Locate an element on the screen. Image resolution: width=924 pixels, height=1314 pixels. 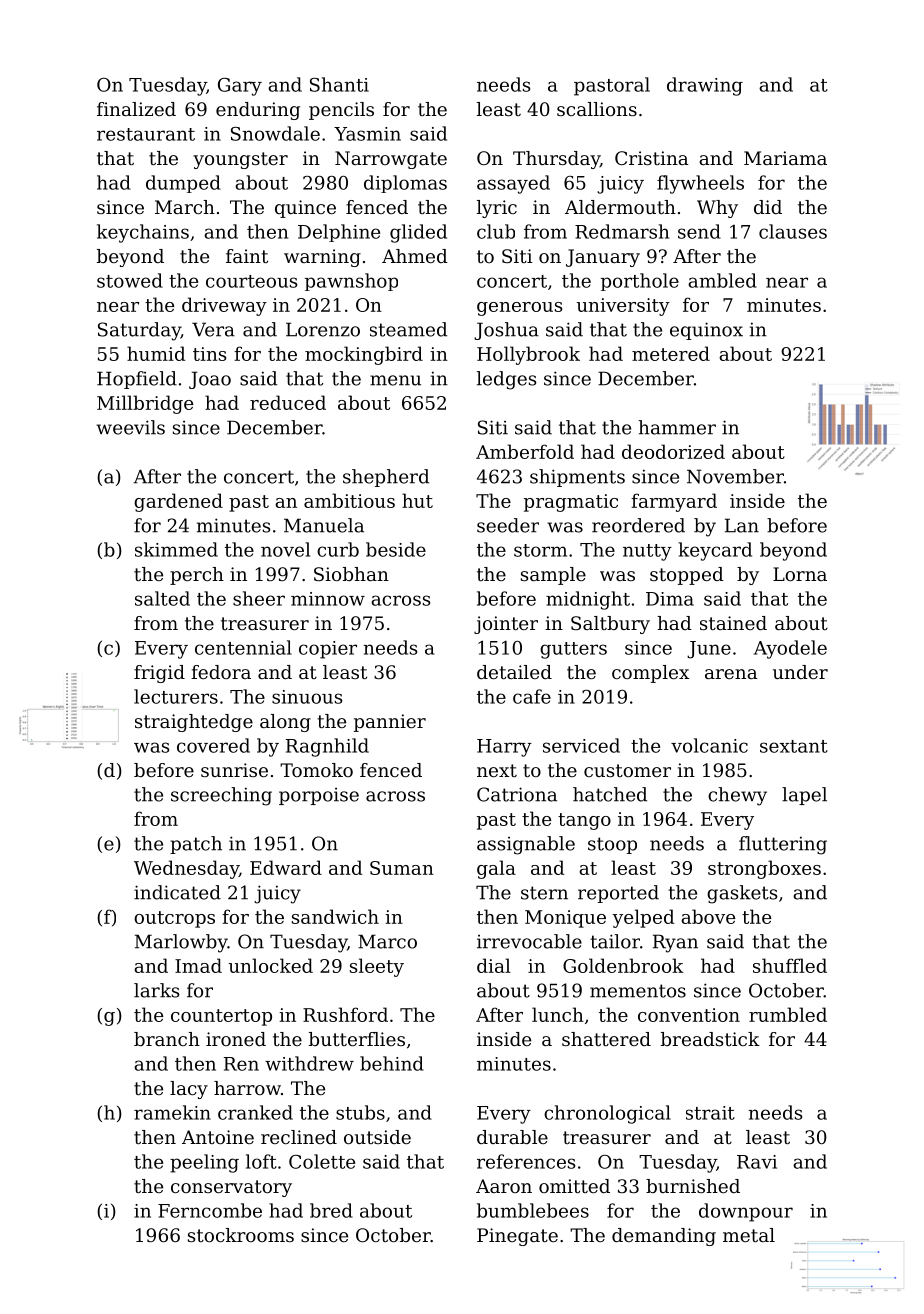
drawing is located at coordinates (705, 86).
